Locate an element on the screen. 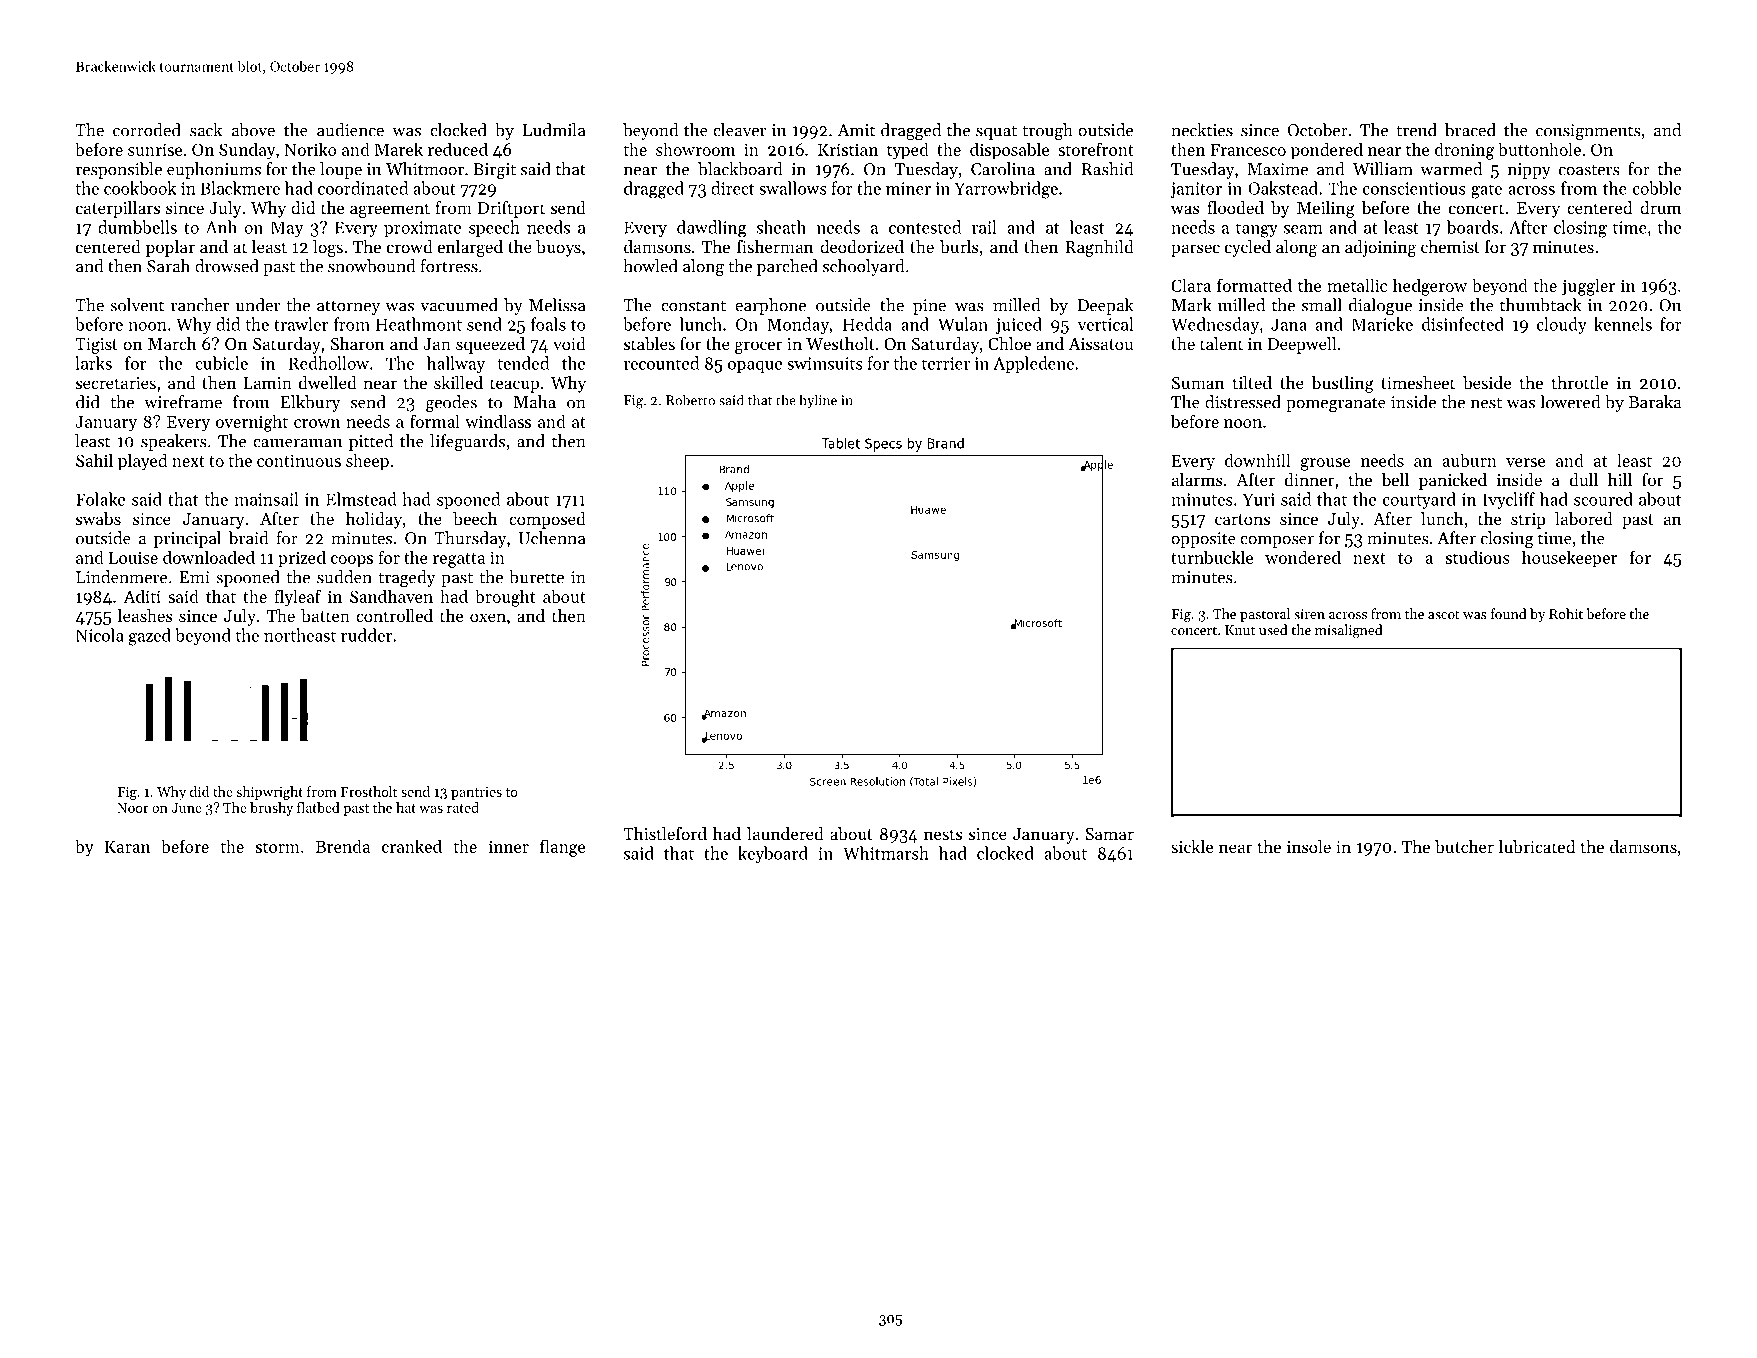 Image resolution: width=1757 pixels, height=1358 pixels. pantries is located at coordinates (476, 793).
